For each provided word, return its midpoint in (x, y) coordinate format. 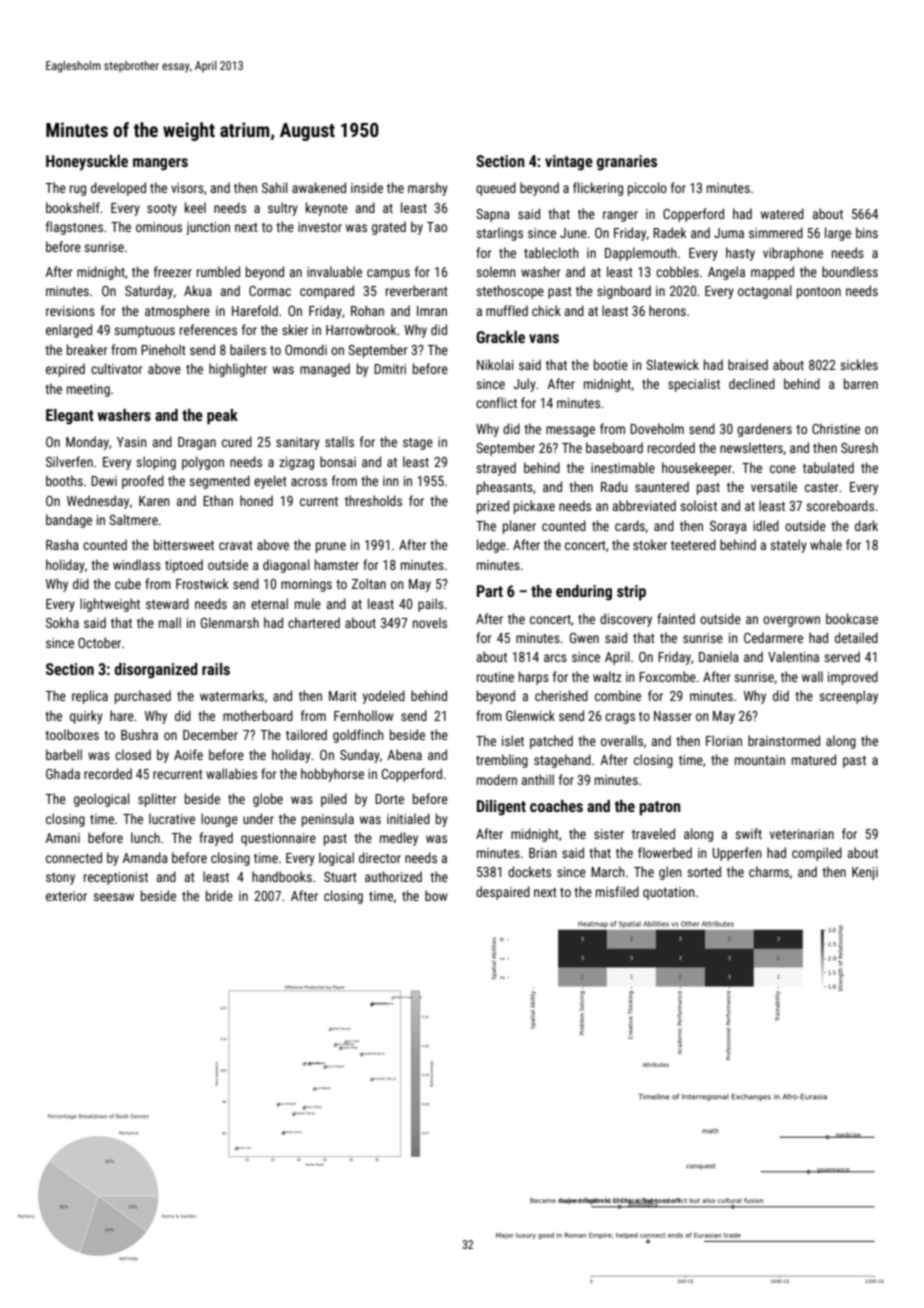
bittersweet (184, 544)
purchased (143, 697)
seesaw (113, 897)
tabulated (828, 467)
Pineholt (163, 349)
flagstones (74, 228)
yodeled (384, 697)
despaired (503, 893)
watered (782, 213)
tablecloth (551, 252)
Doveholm (657, 428)
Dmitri (390, 369)
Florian (724, 740)
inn (391, 481)
